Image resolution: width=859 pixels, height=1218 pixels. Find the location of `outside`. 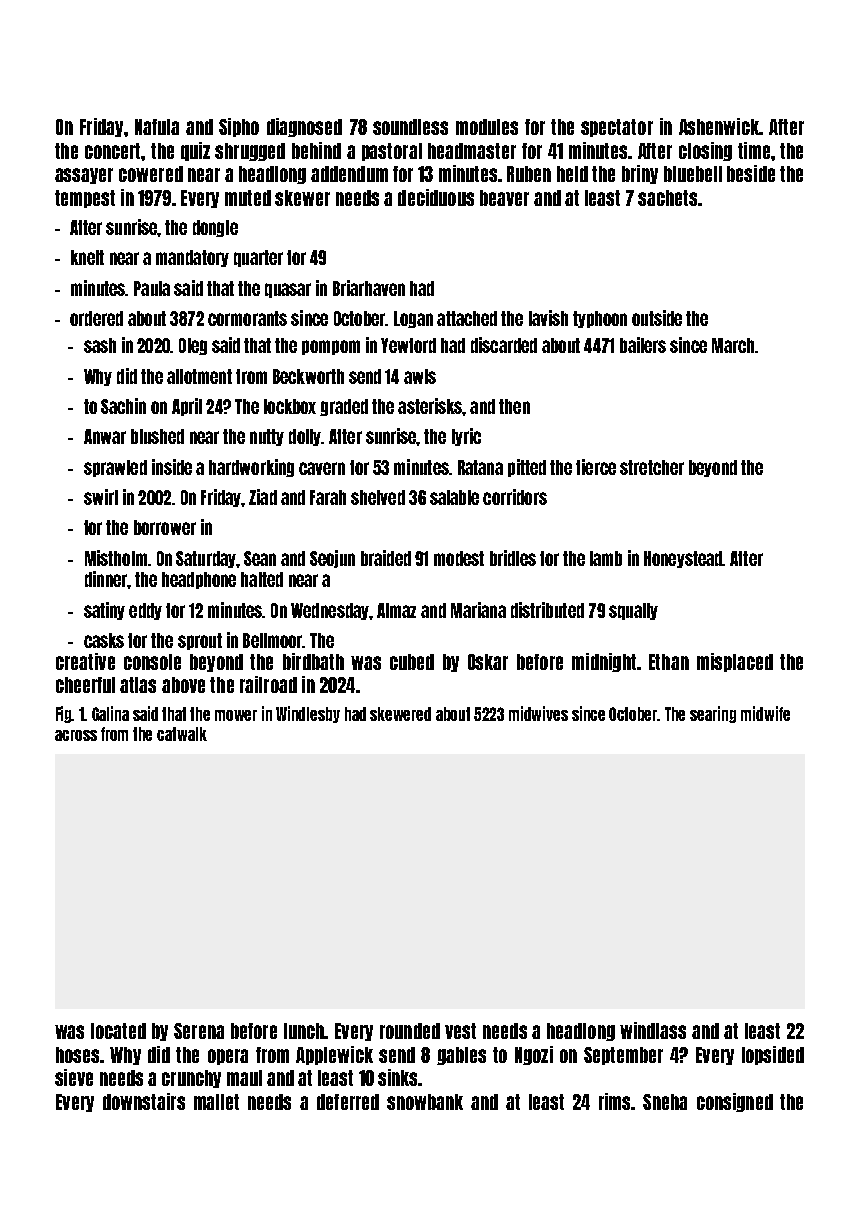

outside is located at coordinates (657, 318).
